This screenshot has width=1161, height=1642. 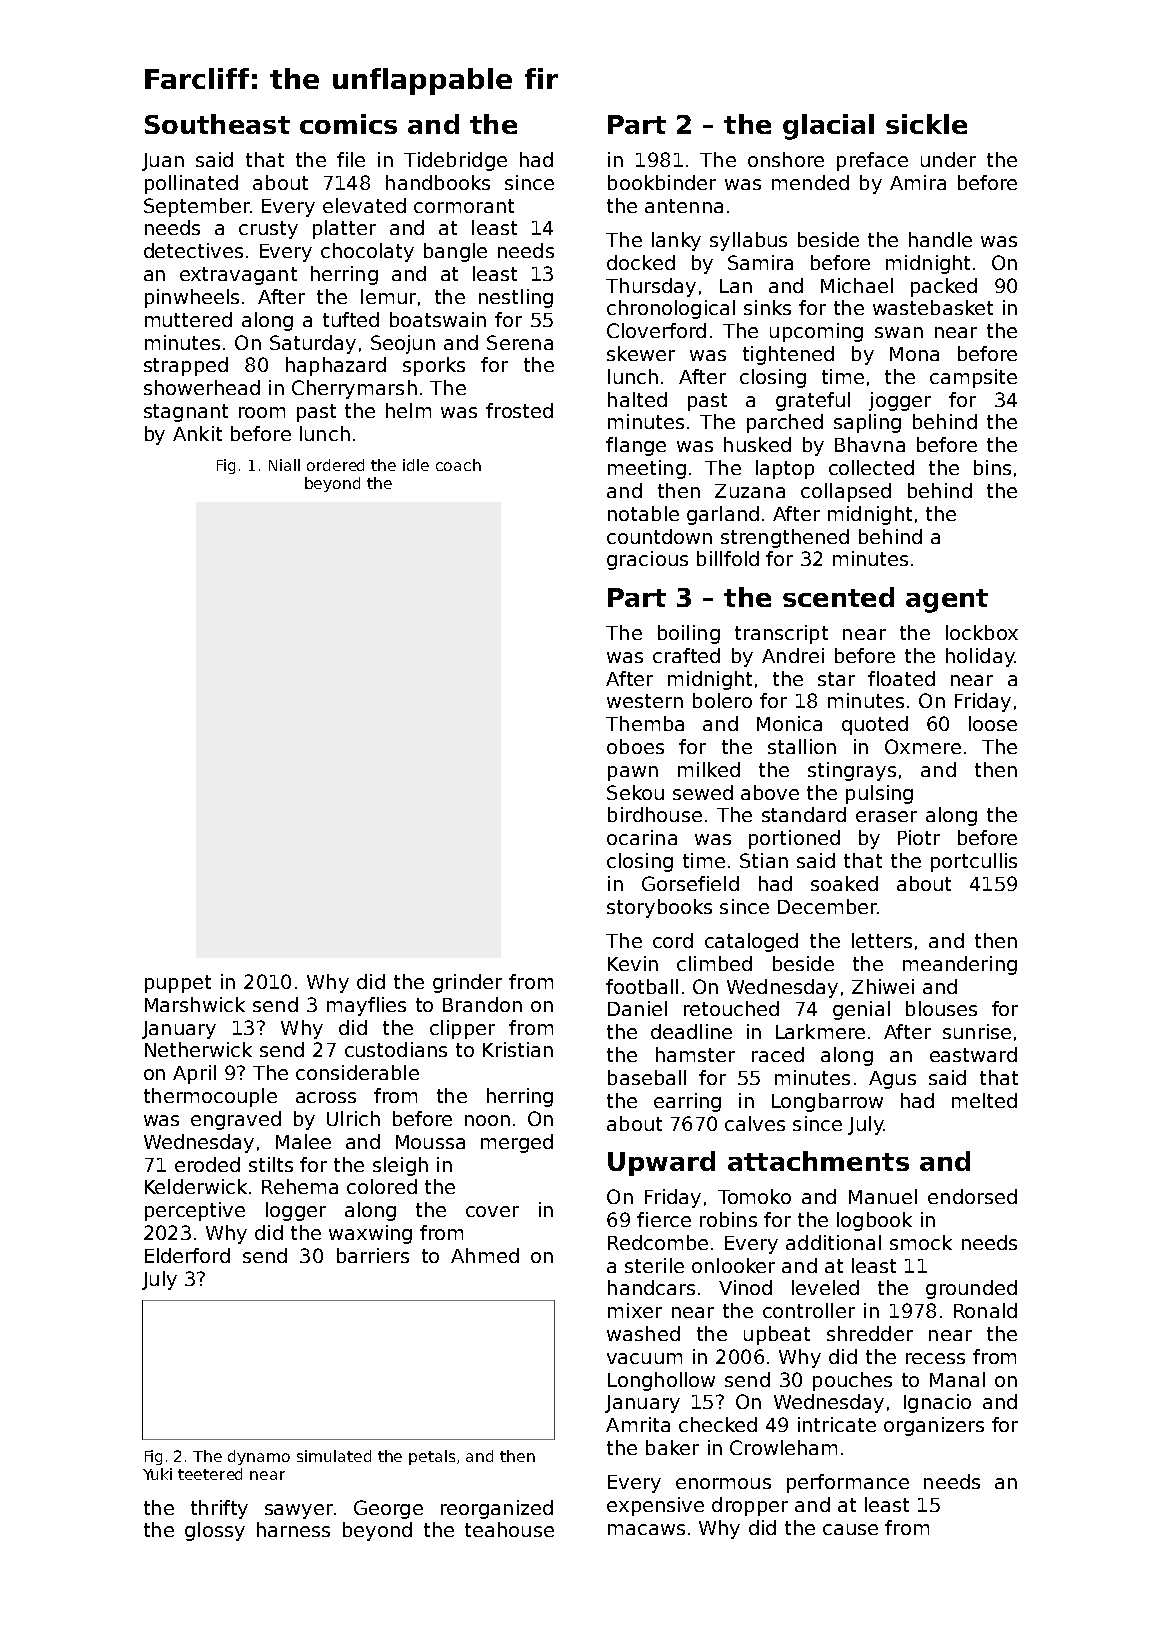 What do you see at coordinates (923, 746) in the screenshot?
I see `Oxmere` at bounding box center [923, 746].
